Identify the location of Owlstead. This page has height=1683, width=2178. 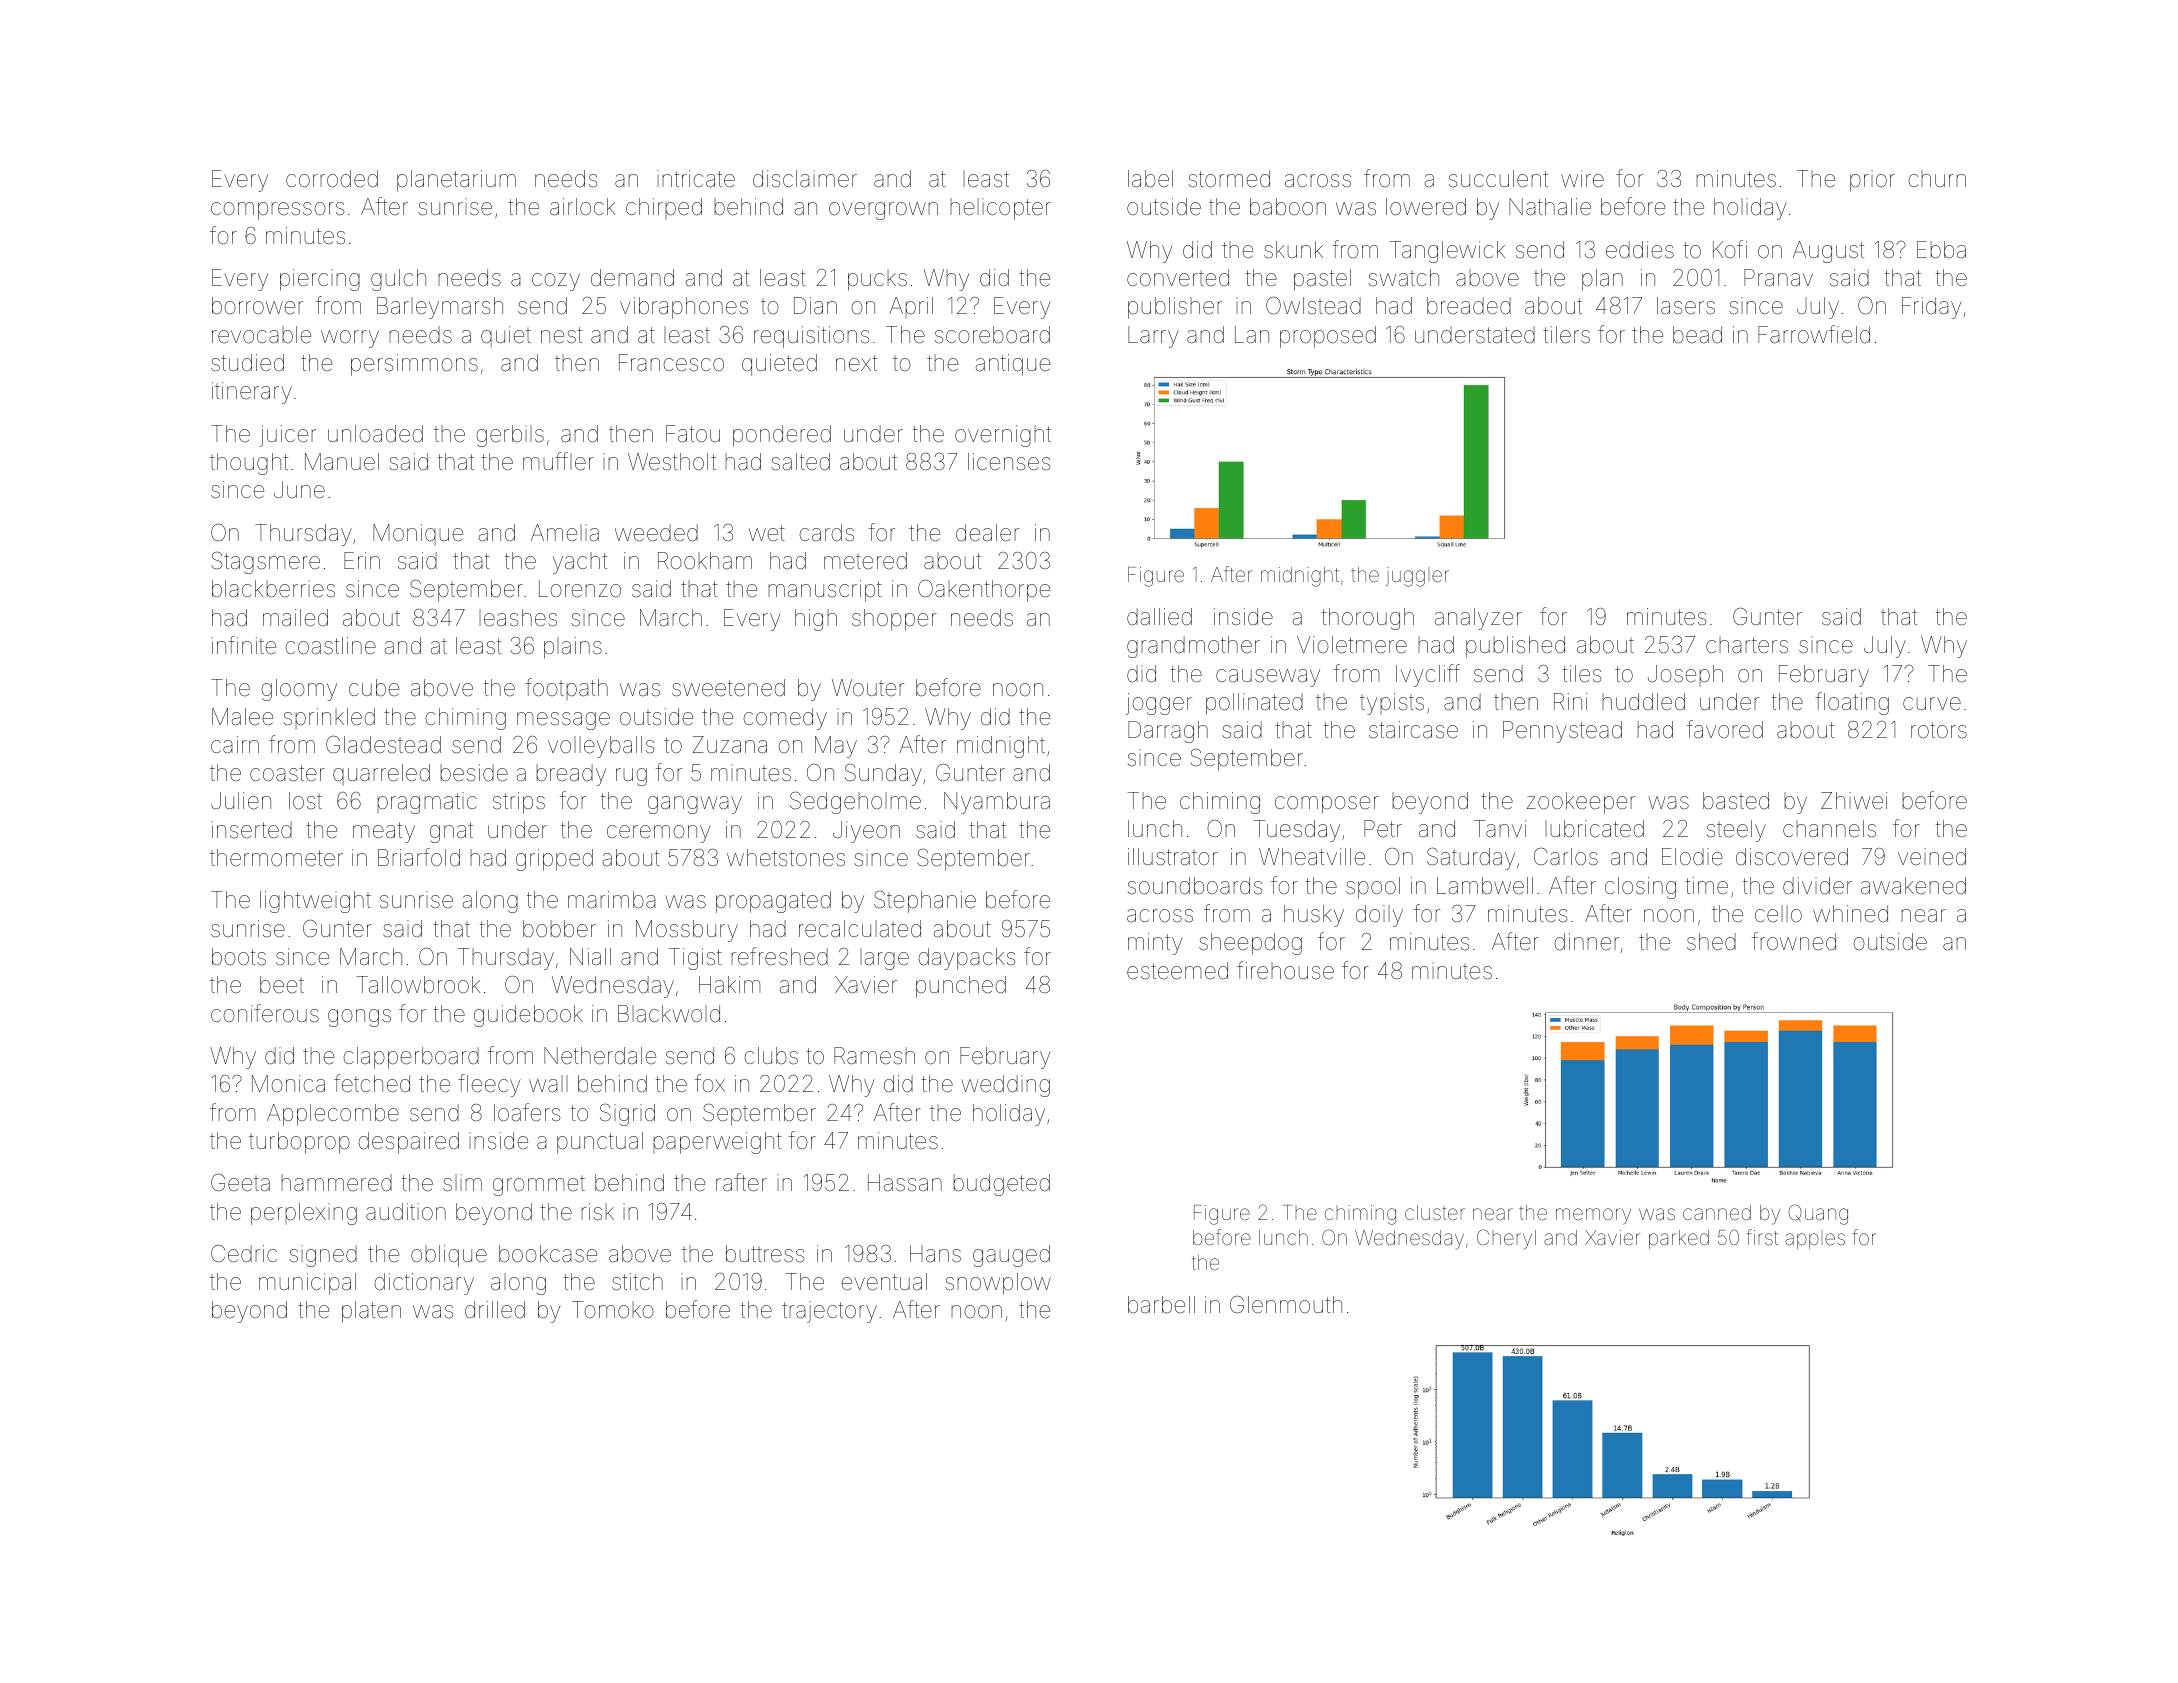
(1313, 306).
